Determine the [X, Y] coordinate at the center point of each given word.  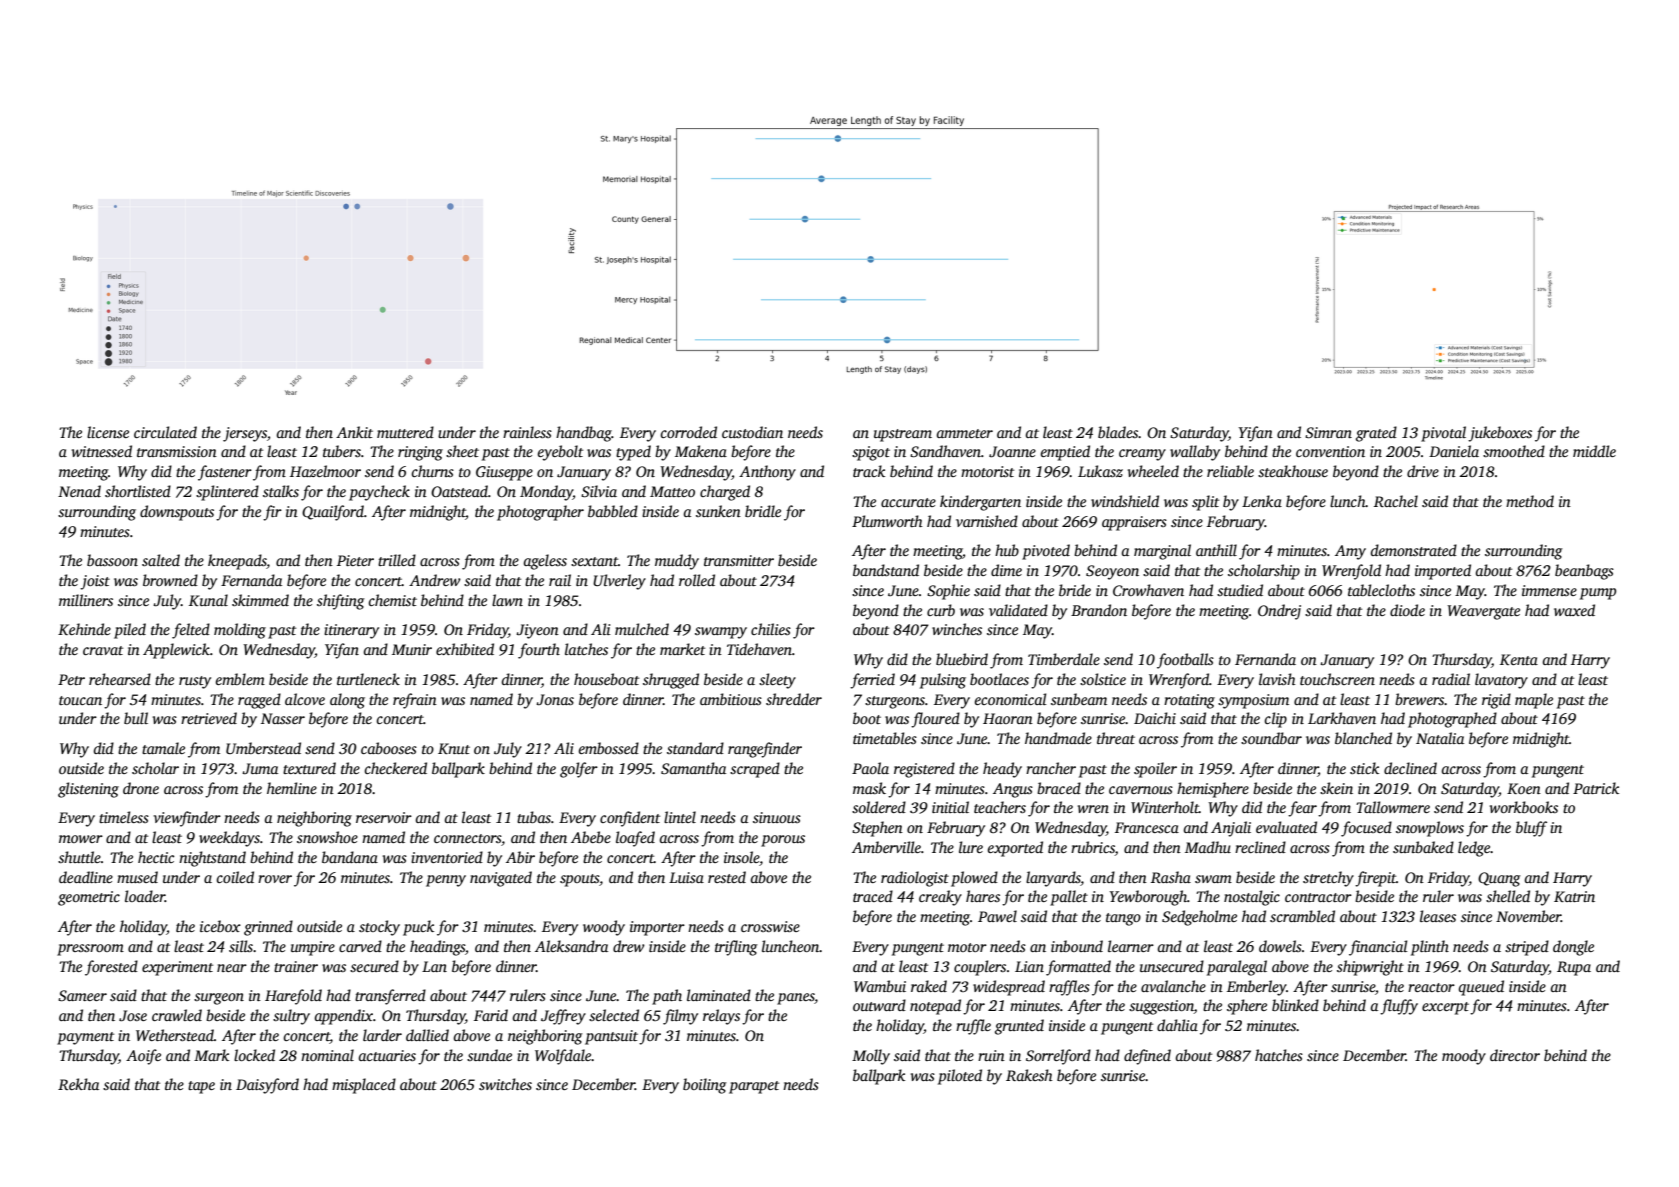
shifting [341, 602]
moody [1464, 1057]
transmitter [739, 560]
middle [1594, 451]
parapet [754, 1087]
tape [201, 1087]
